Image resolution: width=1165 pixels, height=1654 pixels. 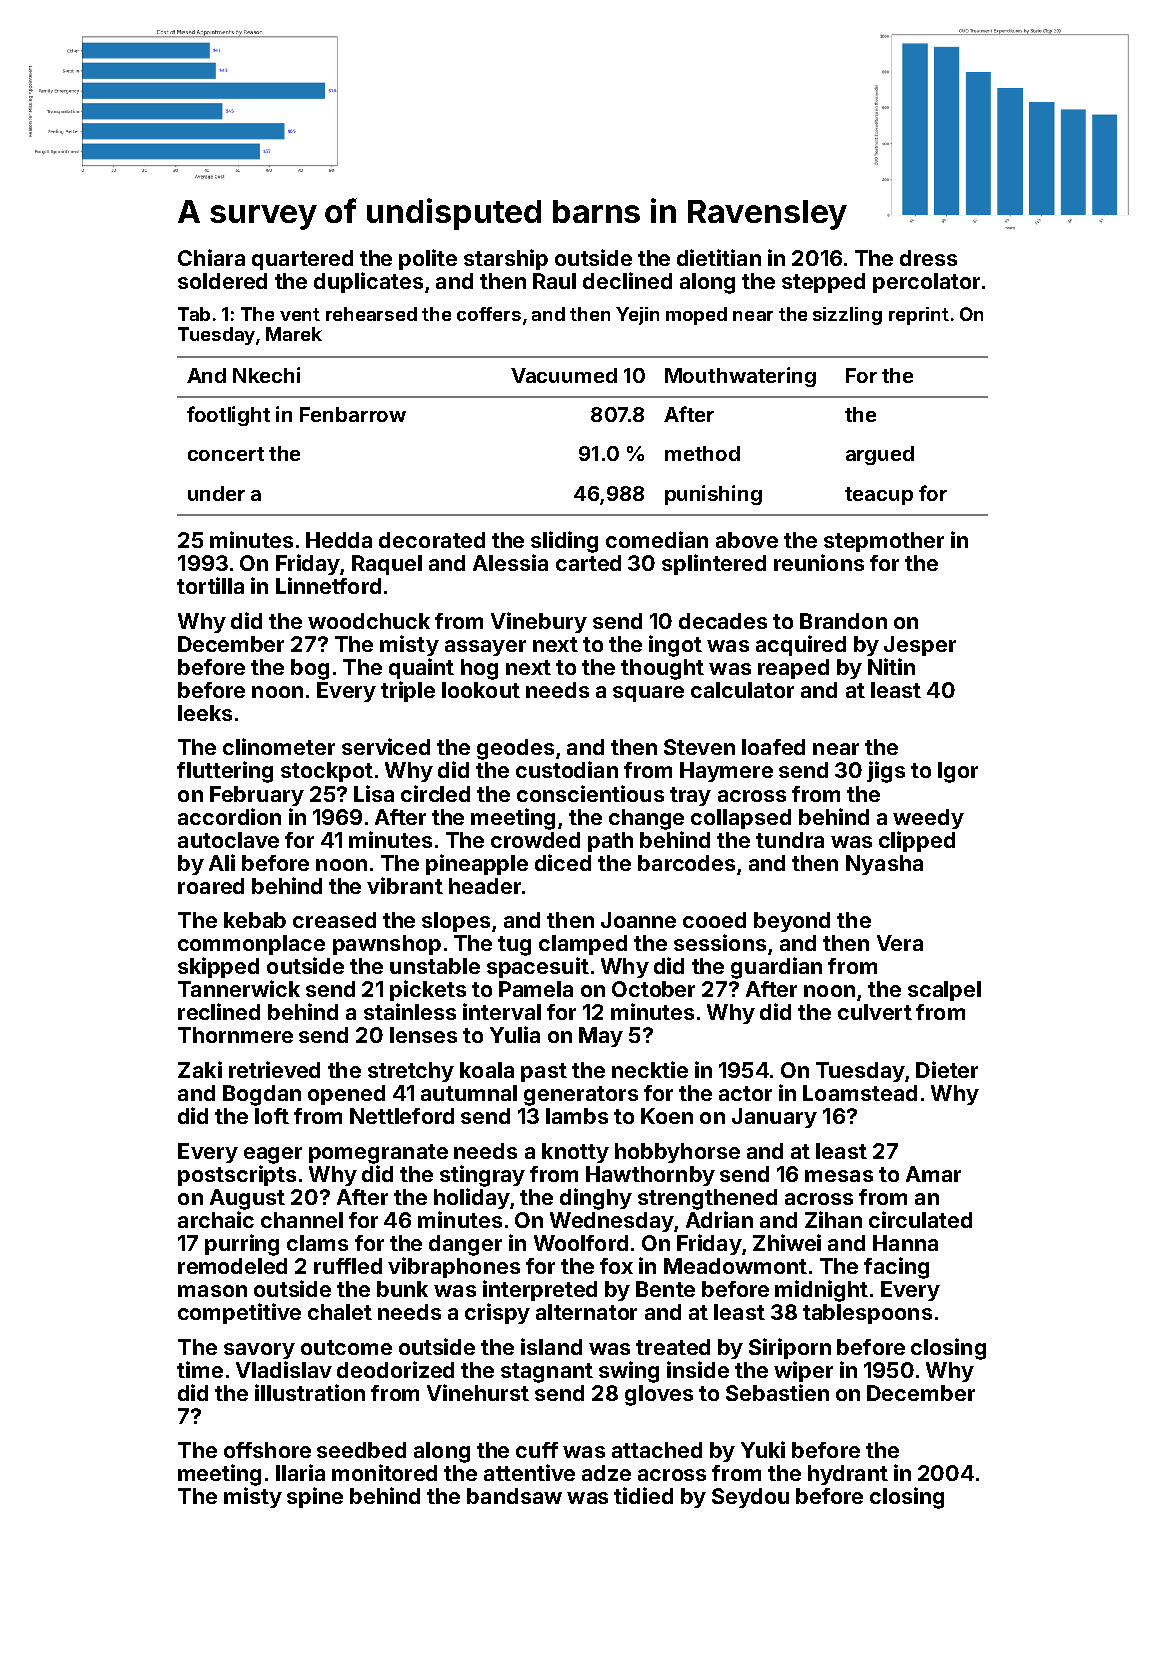 I want to click on Amar, so click(x=933, y=1174).
